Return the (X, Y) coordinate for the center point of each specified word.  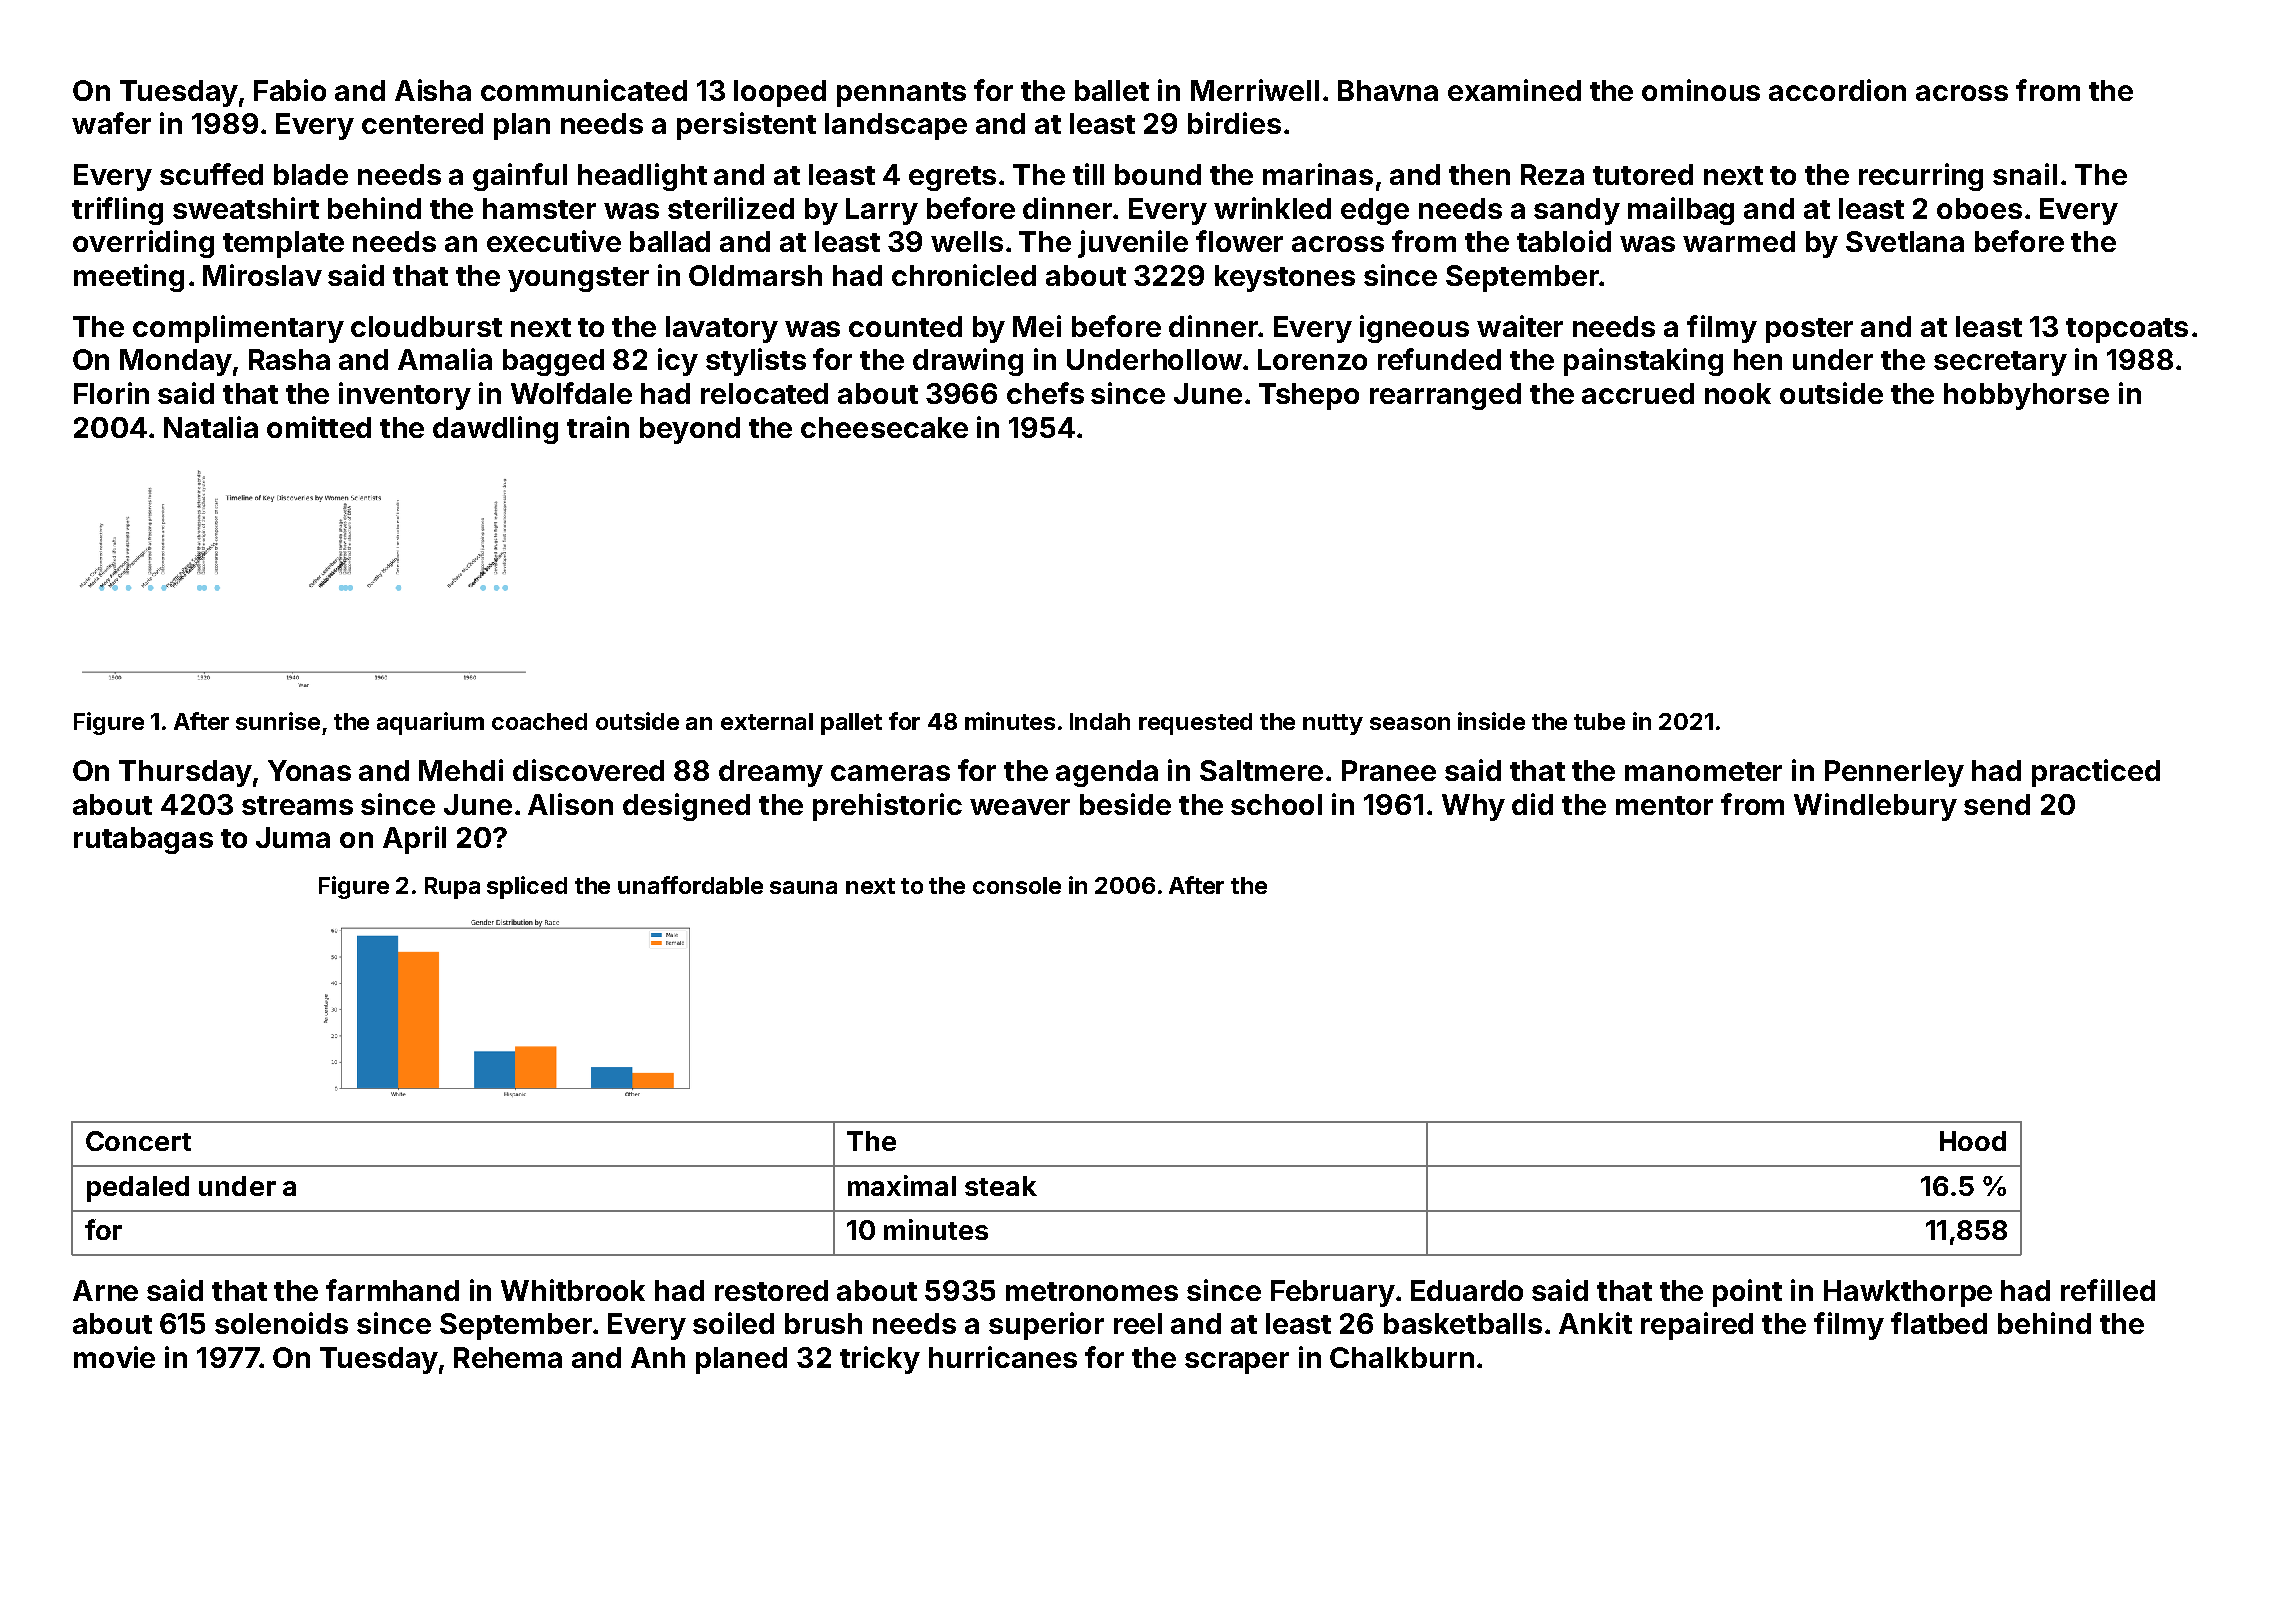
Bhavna (1388, 90)
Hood (1973, 1141)
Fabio (290, 90)
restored (771, 1290)
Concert (138, 1141)
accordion (1837, 90)
